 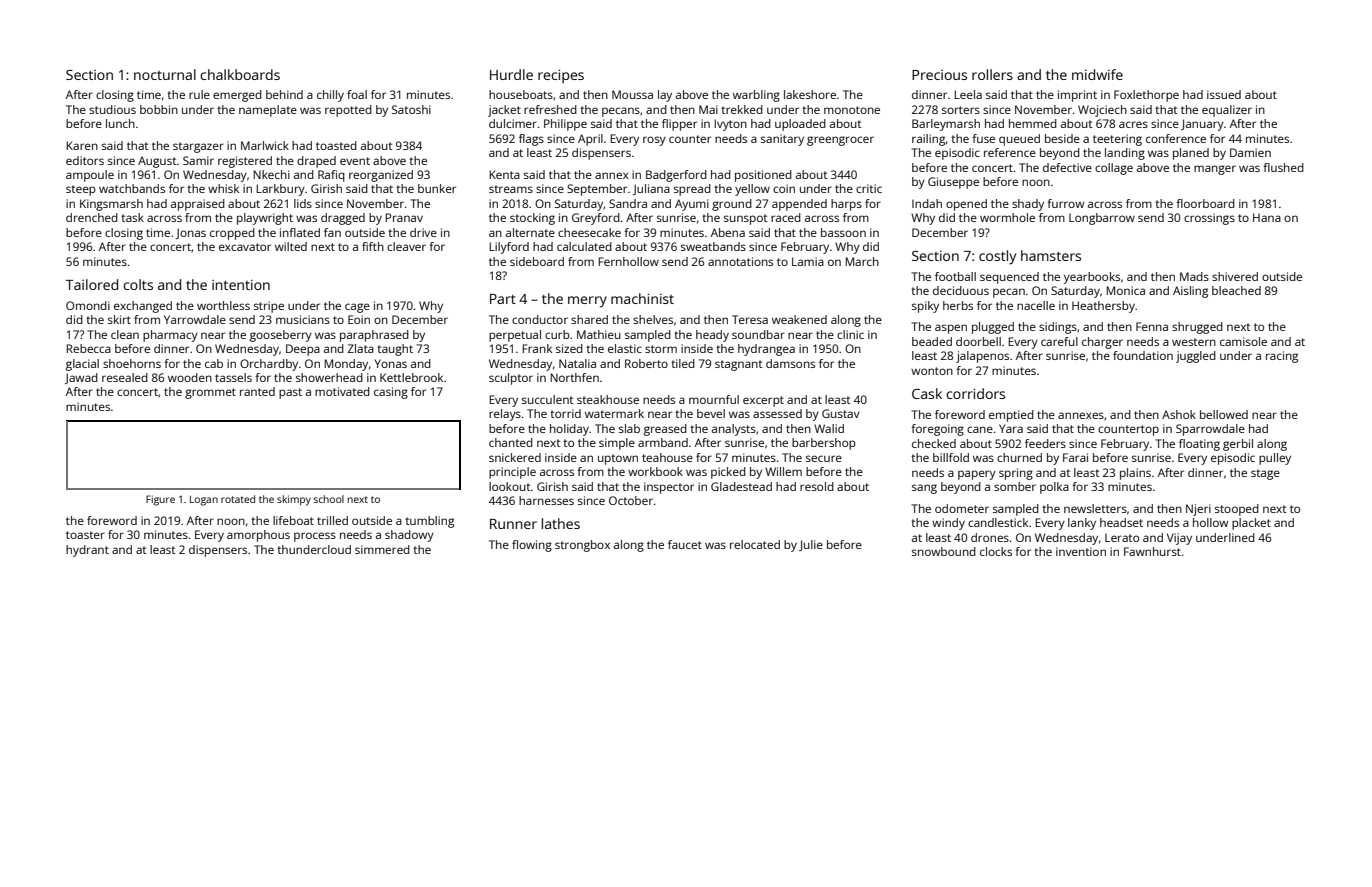 I want to click on shivered, so click(x=1235, y=276).
